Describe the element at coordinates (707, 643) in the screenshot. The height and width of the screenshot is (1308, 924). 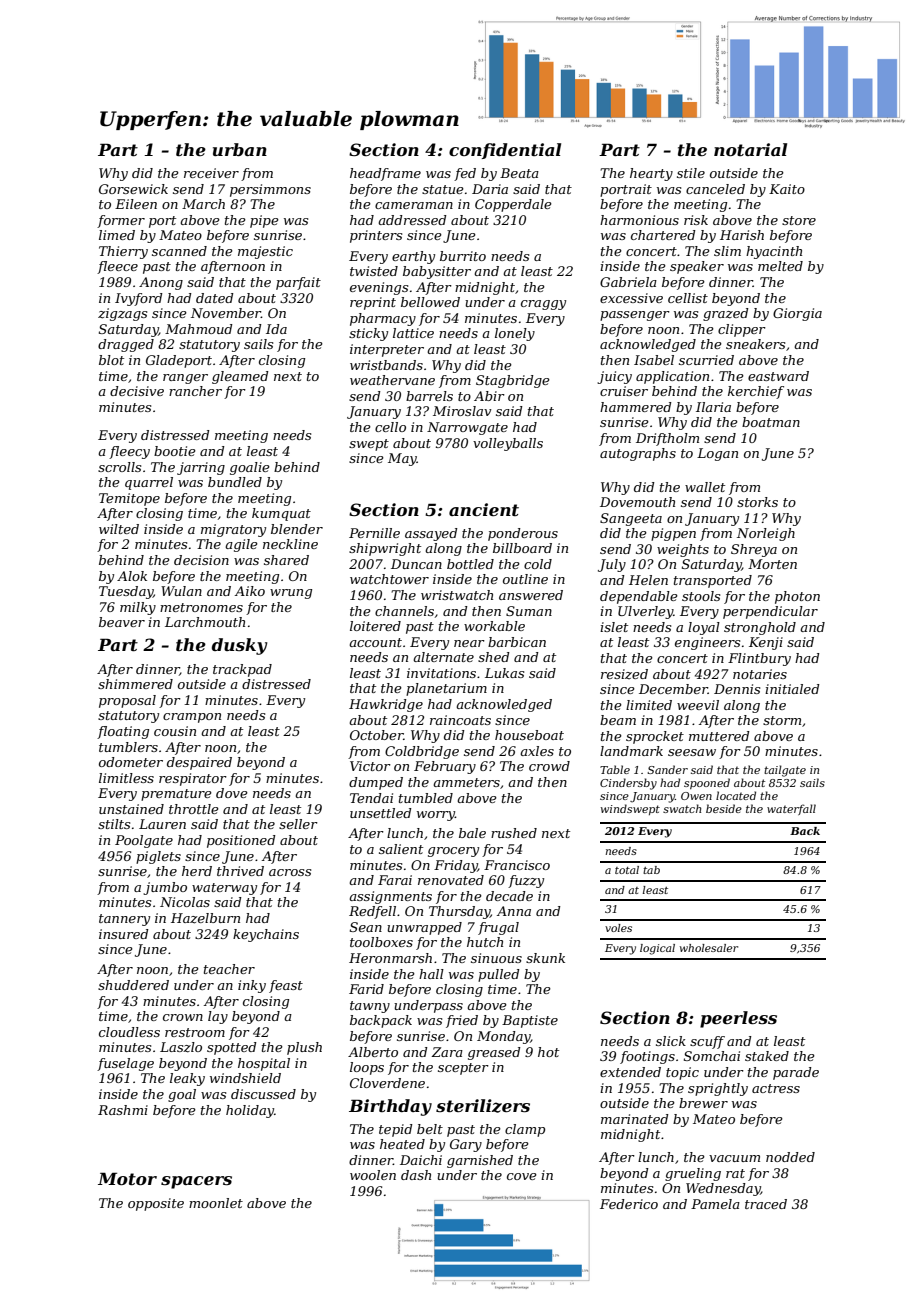
I see `engineers` at that location.
